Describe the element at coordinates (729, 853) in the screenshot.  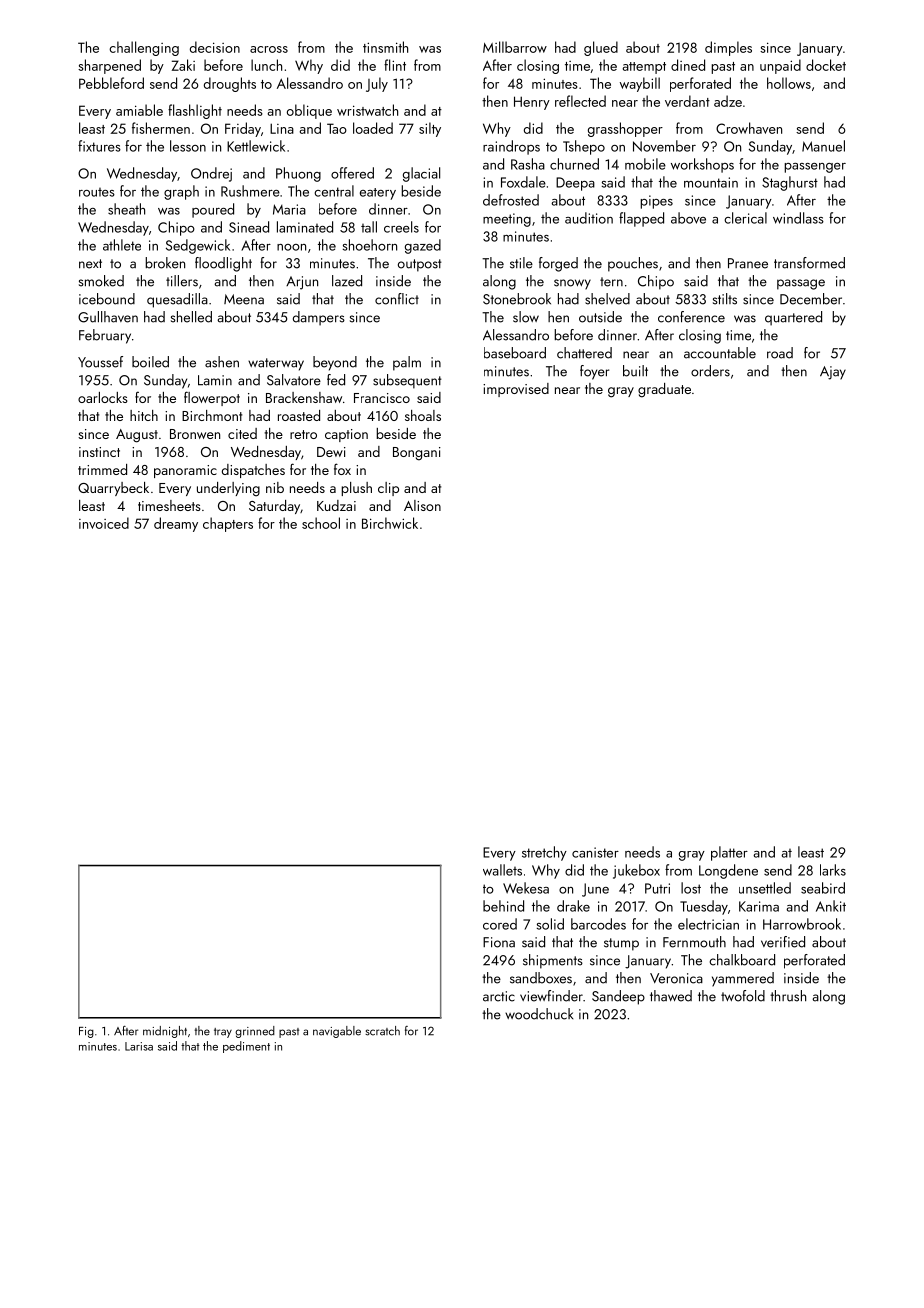
I see `platter` at that location.
